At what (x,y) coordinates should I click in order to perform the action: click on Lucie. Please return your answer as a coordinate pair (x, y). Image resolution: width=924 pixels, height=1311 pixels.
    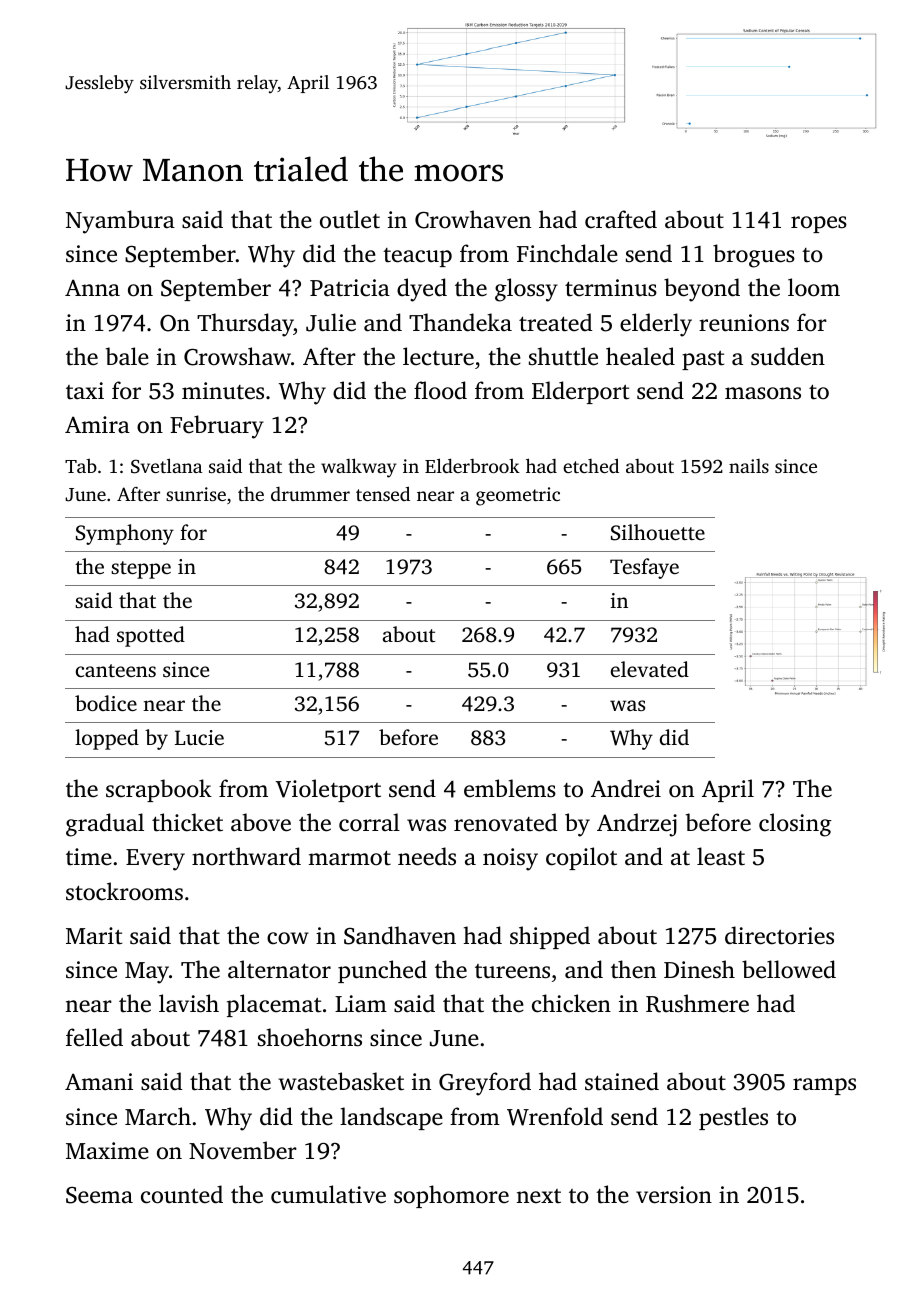
    Looking at the image, I should click on (199, 737).
